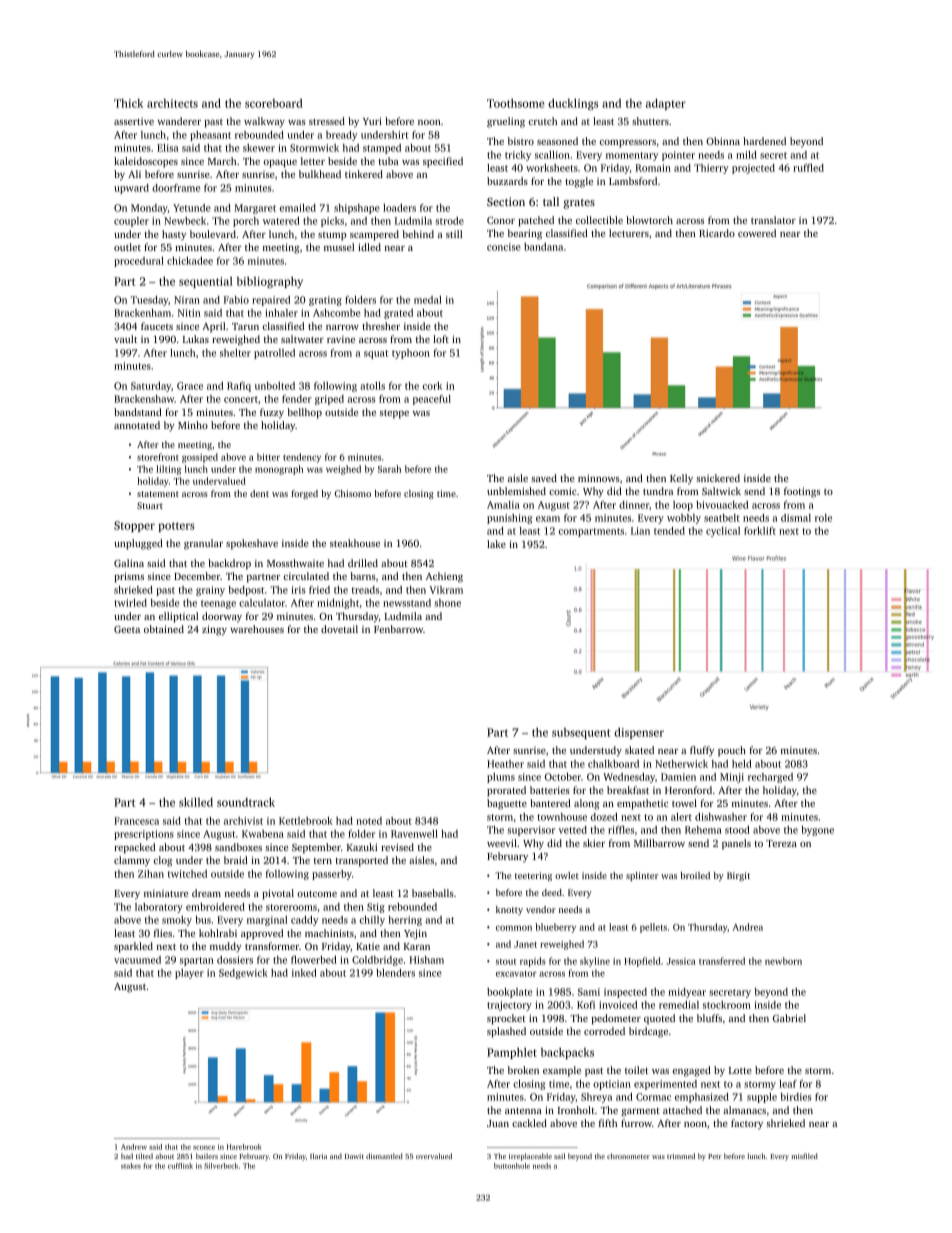 The height and width of the document is (1233, 952). I want to click on architects, so click(172, 103).
